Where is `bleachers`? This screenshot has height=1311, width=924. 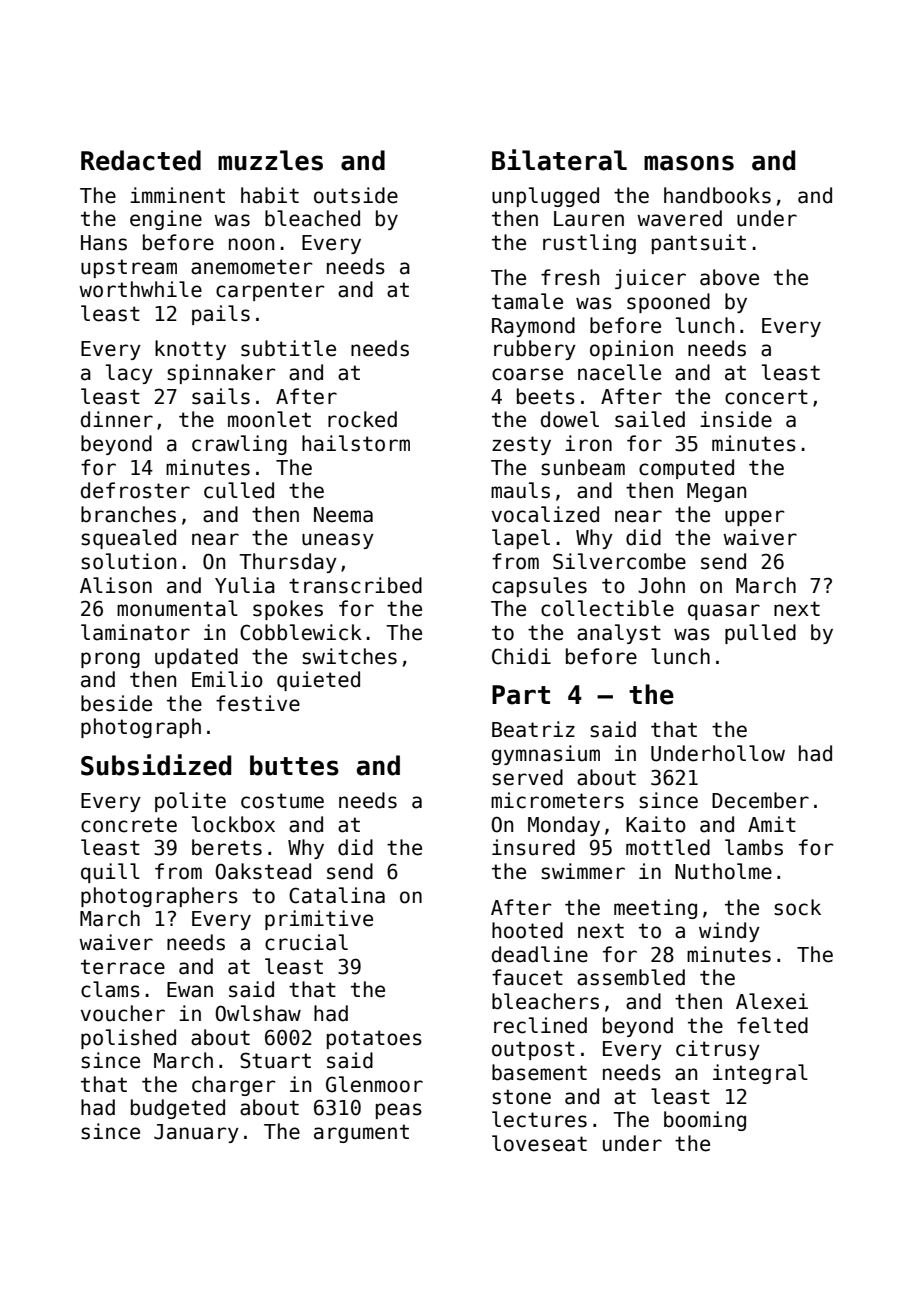
bleachers is located at coordinates (545, 1001).
